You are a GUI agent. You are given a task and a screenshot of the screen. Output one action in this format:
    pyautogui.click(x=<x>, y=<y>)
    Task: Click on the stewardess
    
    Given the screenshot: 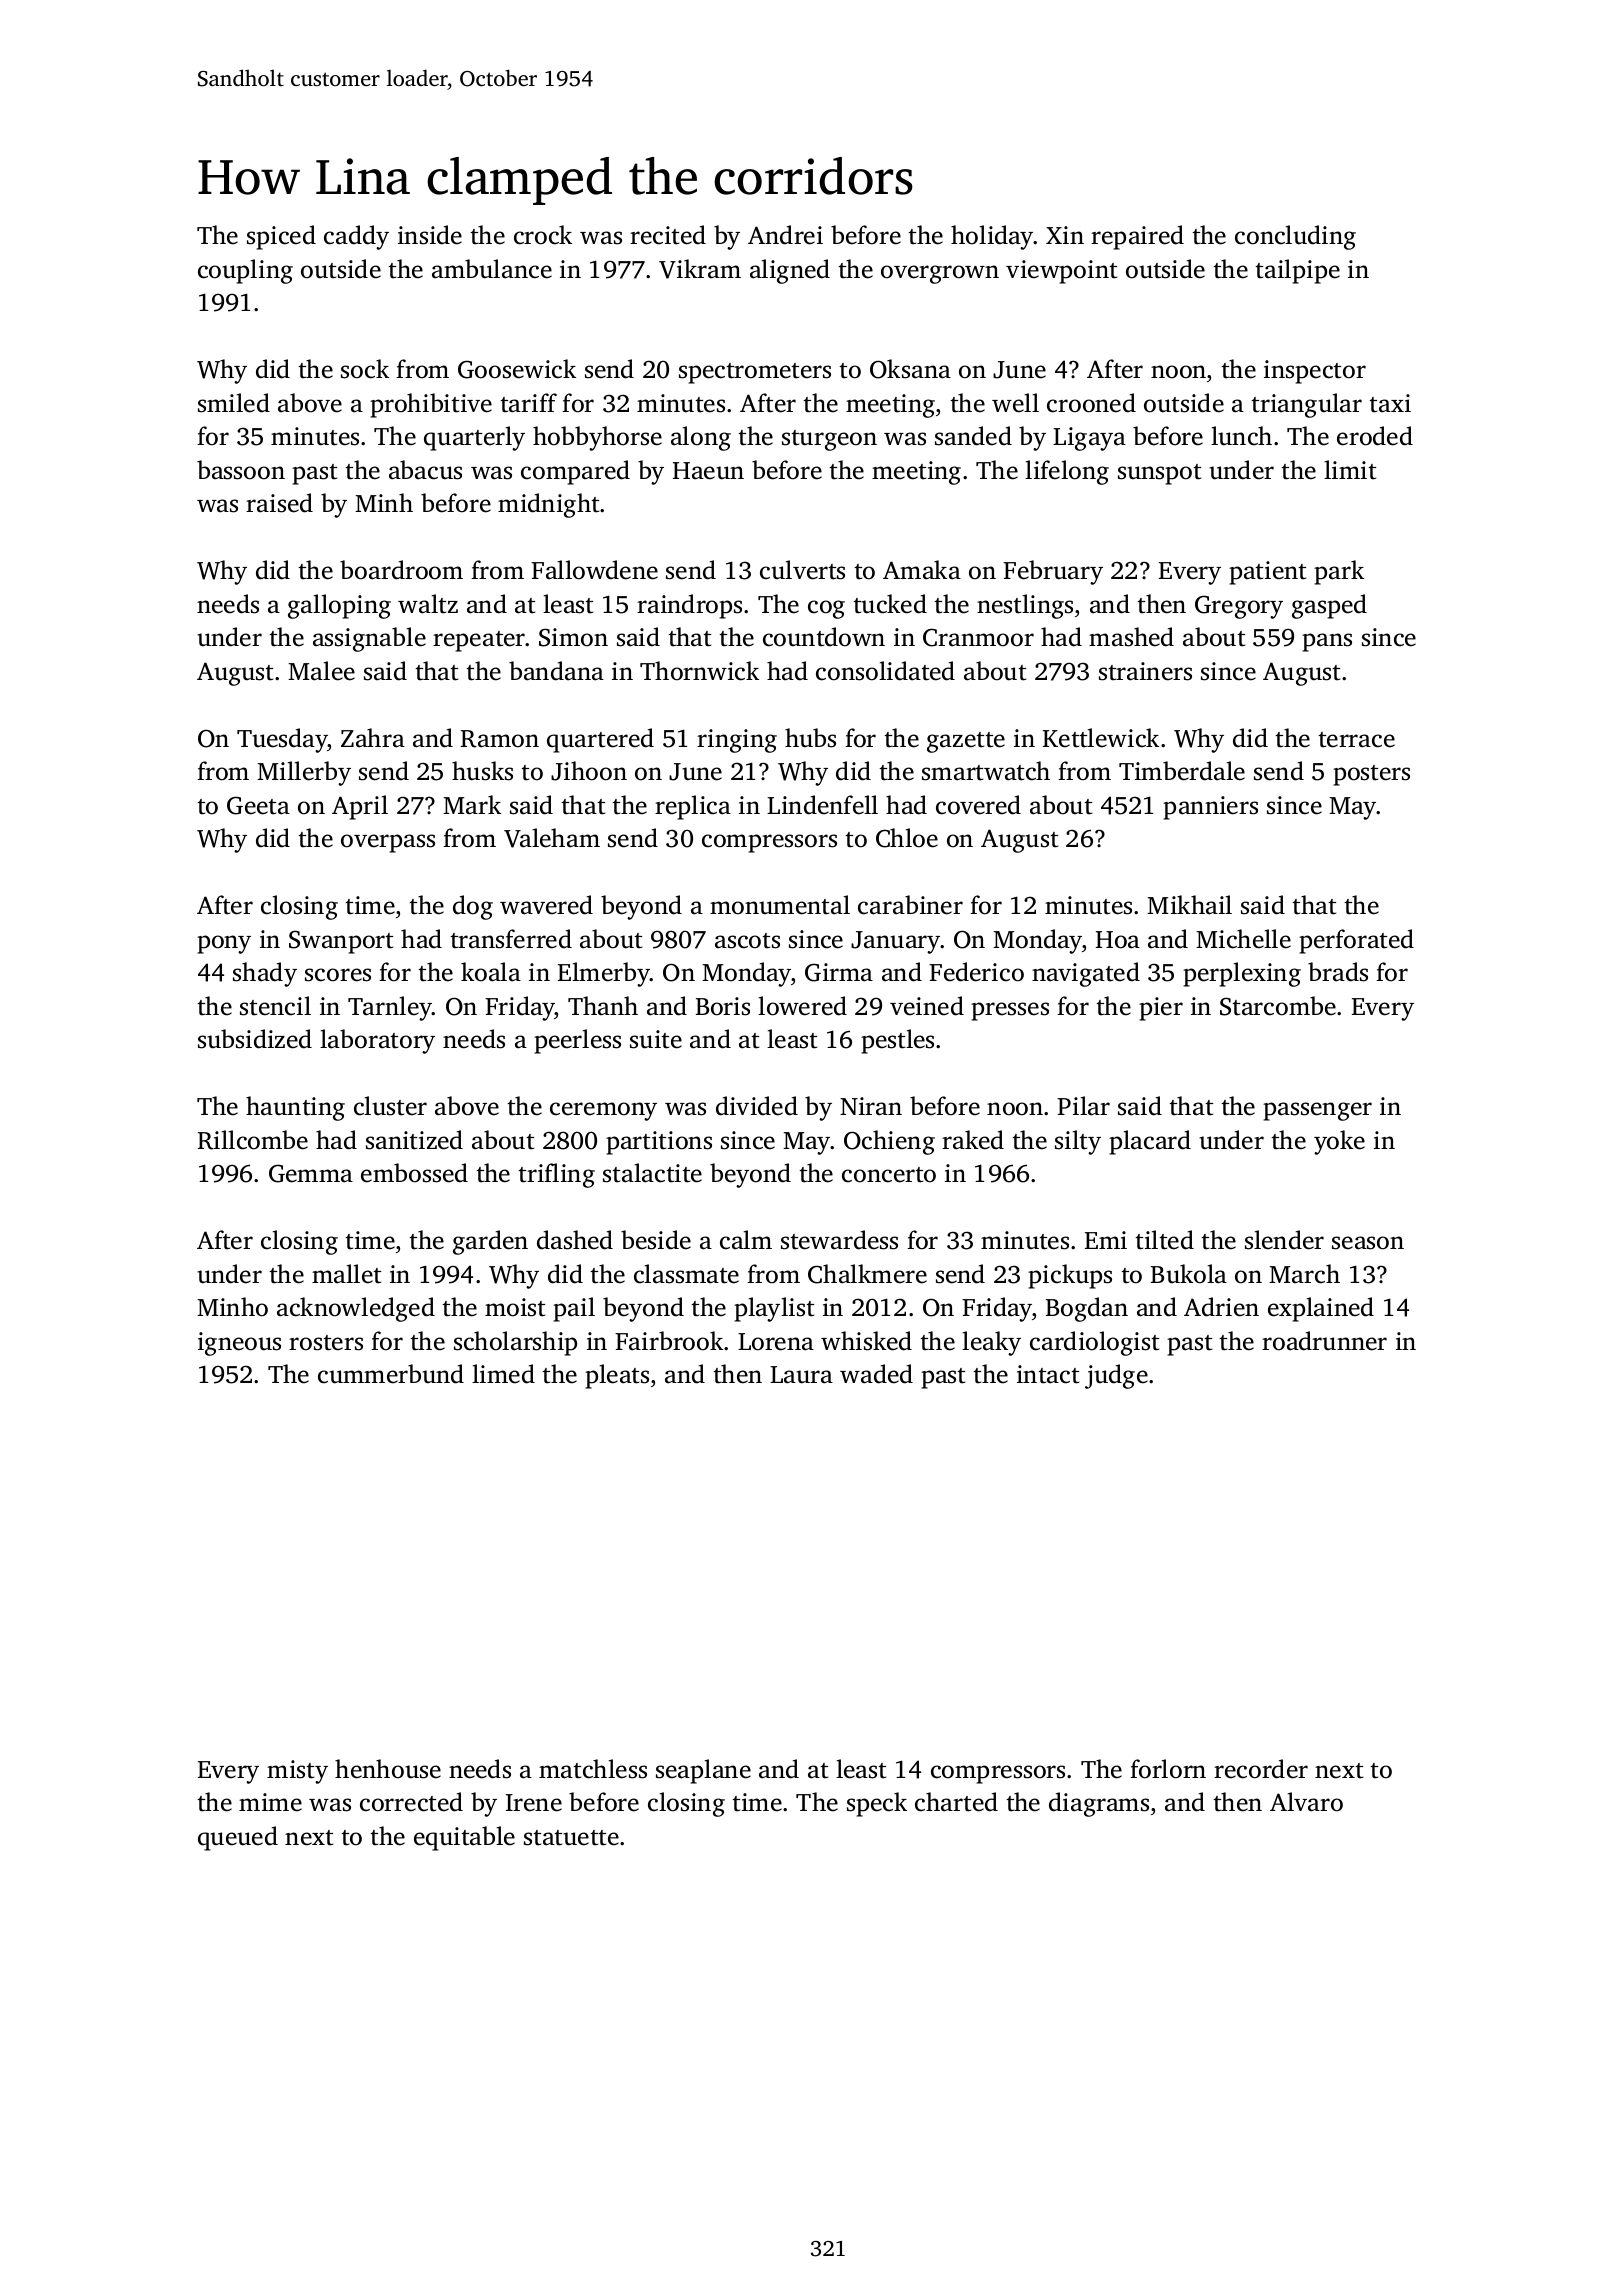 What is the action you would take?
    pyautogui.click(x=839, y=1240)
